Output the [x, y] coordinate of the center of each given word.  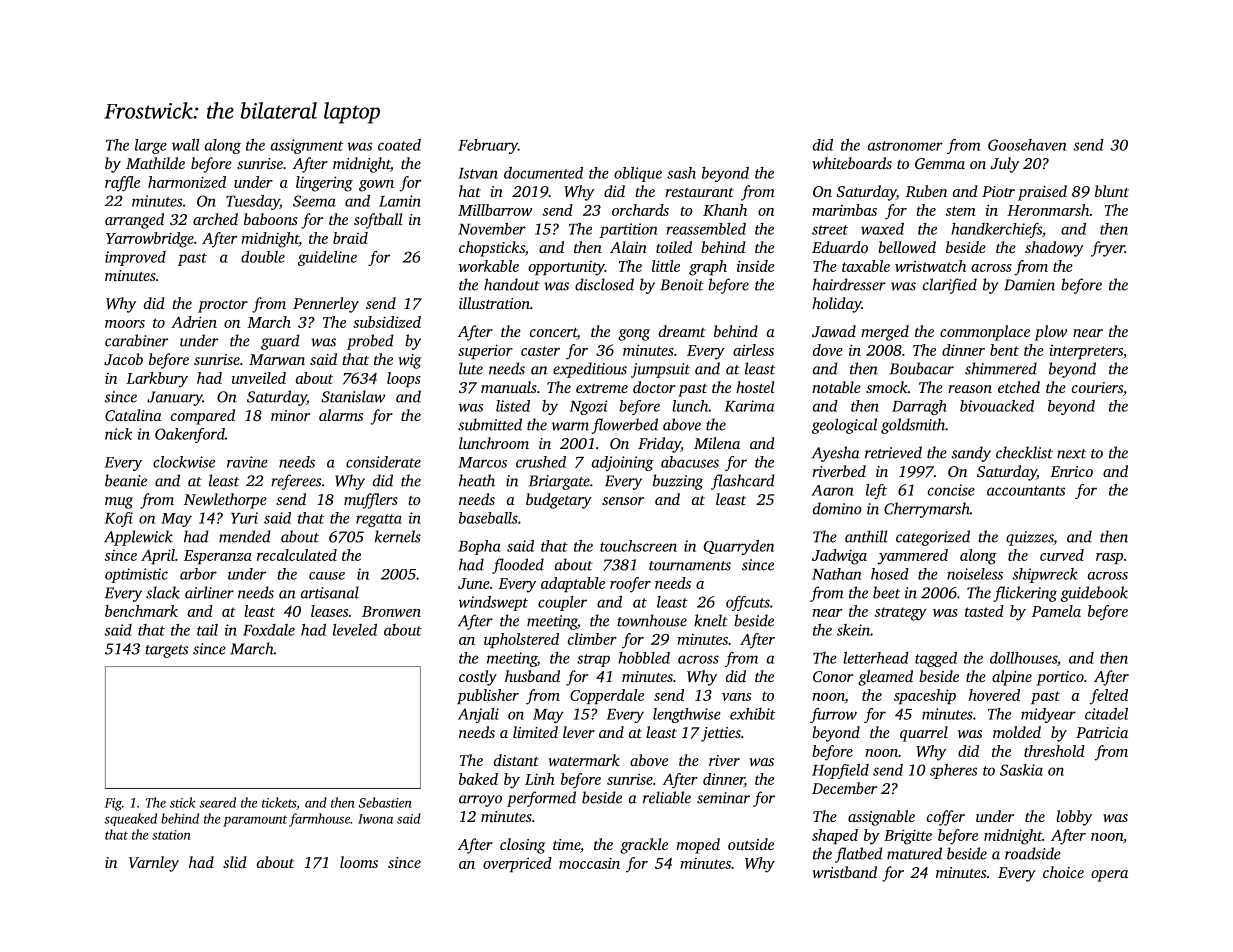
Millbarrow [495, 210]
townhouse [652, 620]
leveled [355, 630]
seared [217, 802]
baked [478, 779]
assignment [307, 146]
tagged [936, 659]
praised [1042, 193]
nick [118, 434]
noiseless [975, 574]
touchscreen [638, 546]
